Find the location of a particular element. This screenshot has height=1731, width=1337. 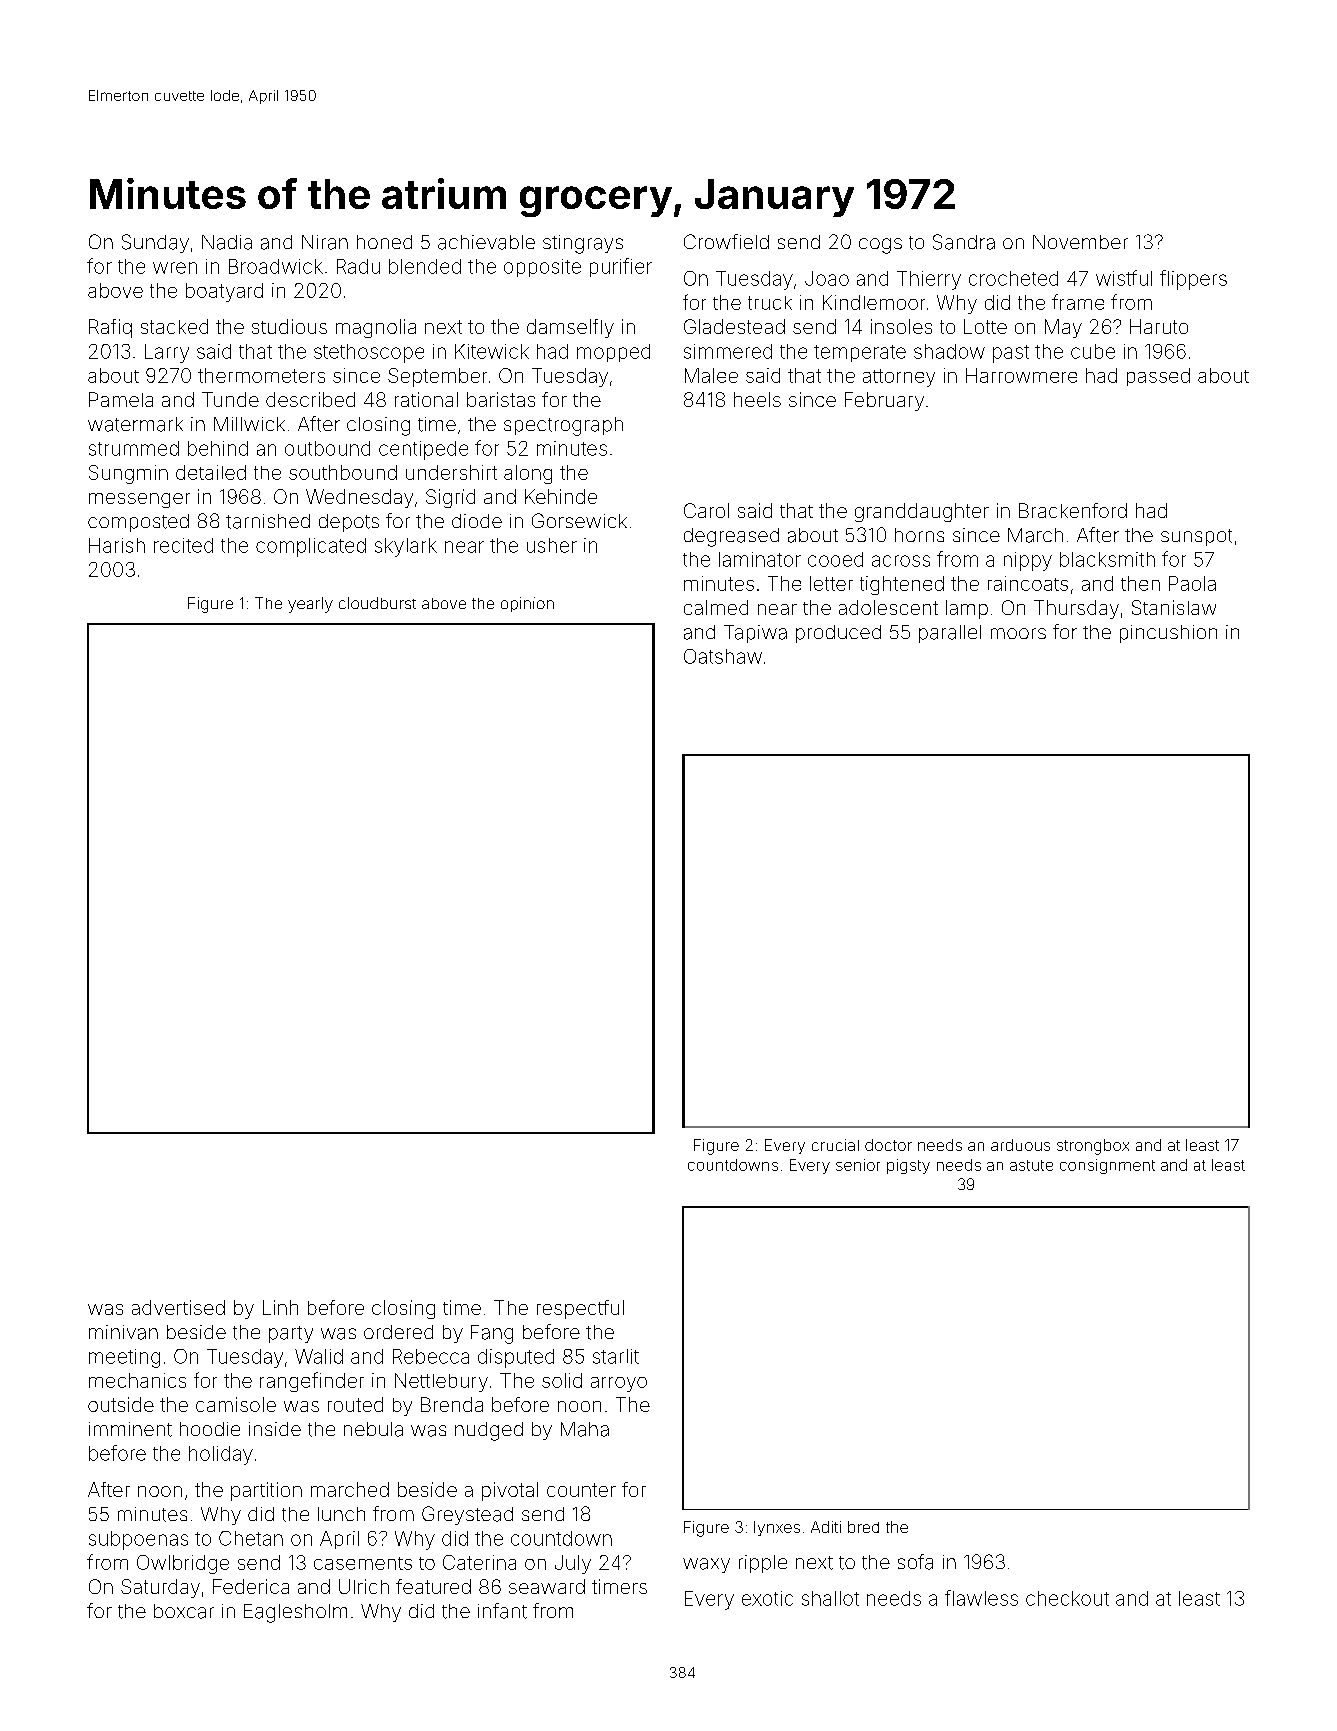

Crowfield is located at coordinates (726, 241).
